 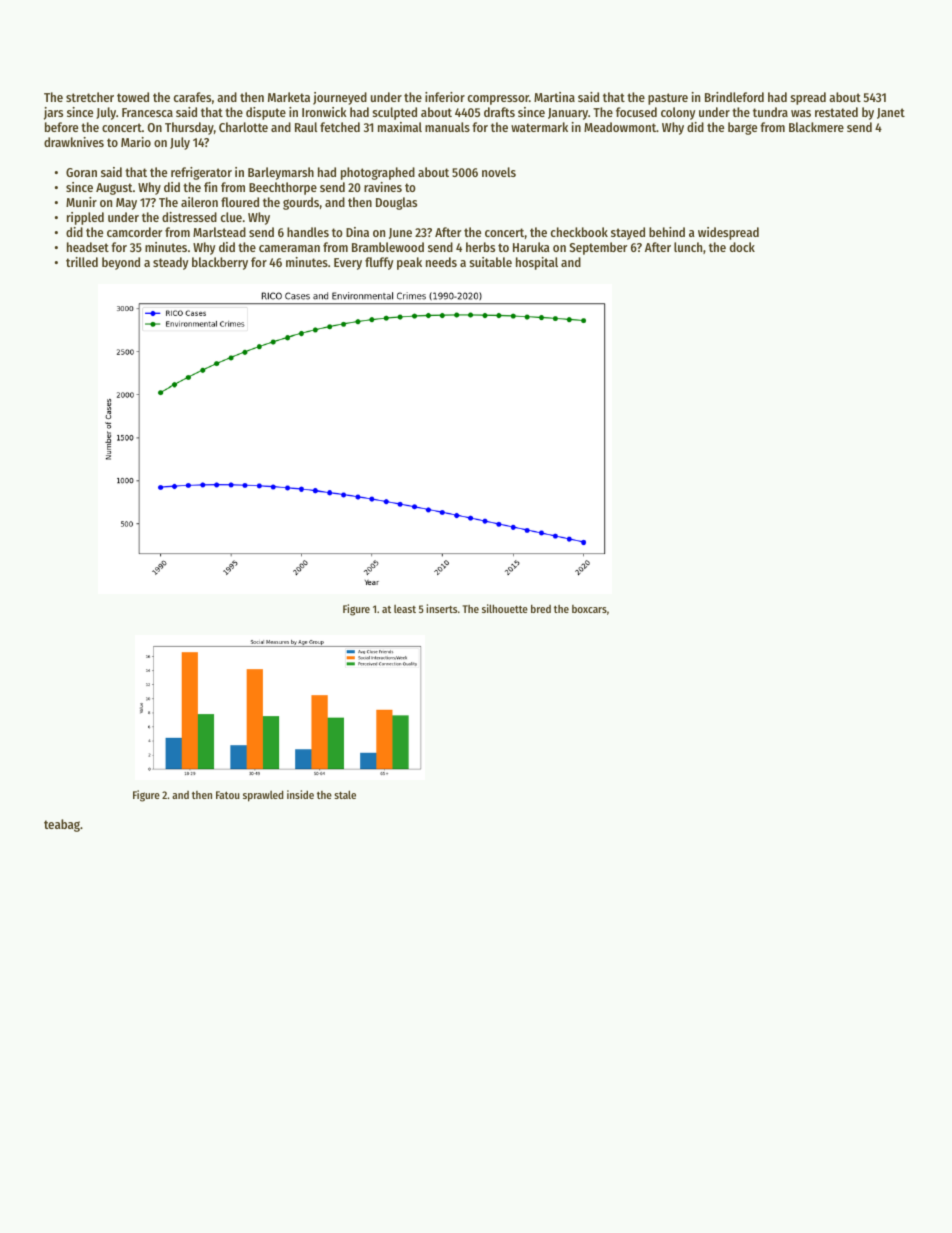 I want to click on journeyed, so click(x=340, y=98).
